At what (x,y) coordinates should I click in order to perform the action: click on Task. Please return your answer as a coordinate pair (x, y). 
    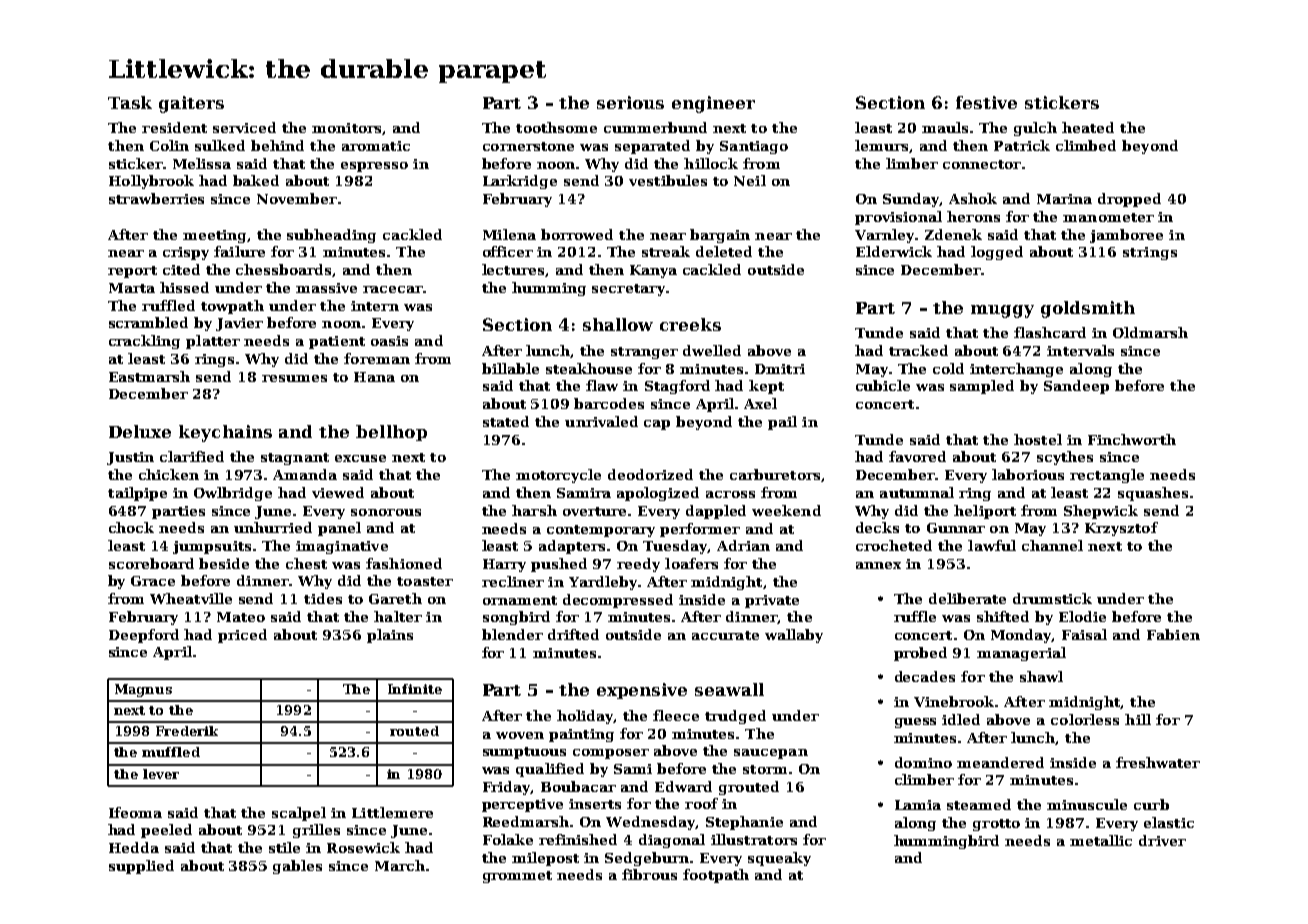
    Looking at the image, I should click on (130, 102).
